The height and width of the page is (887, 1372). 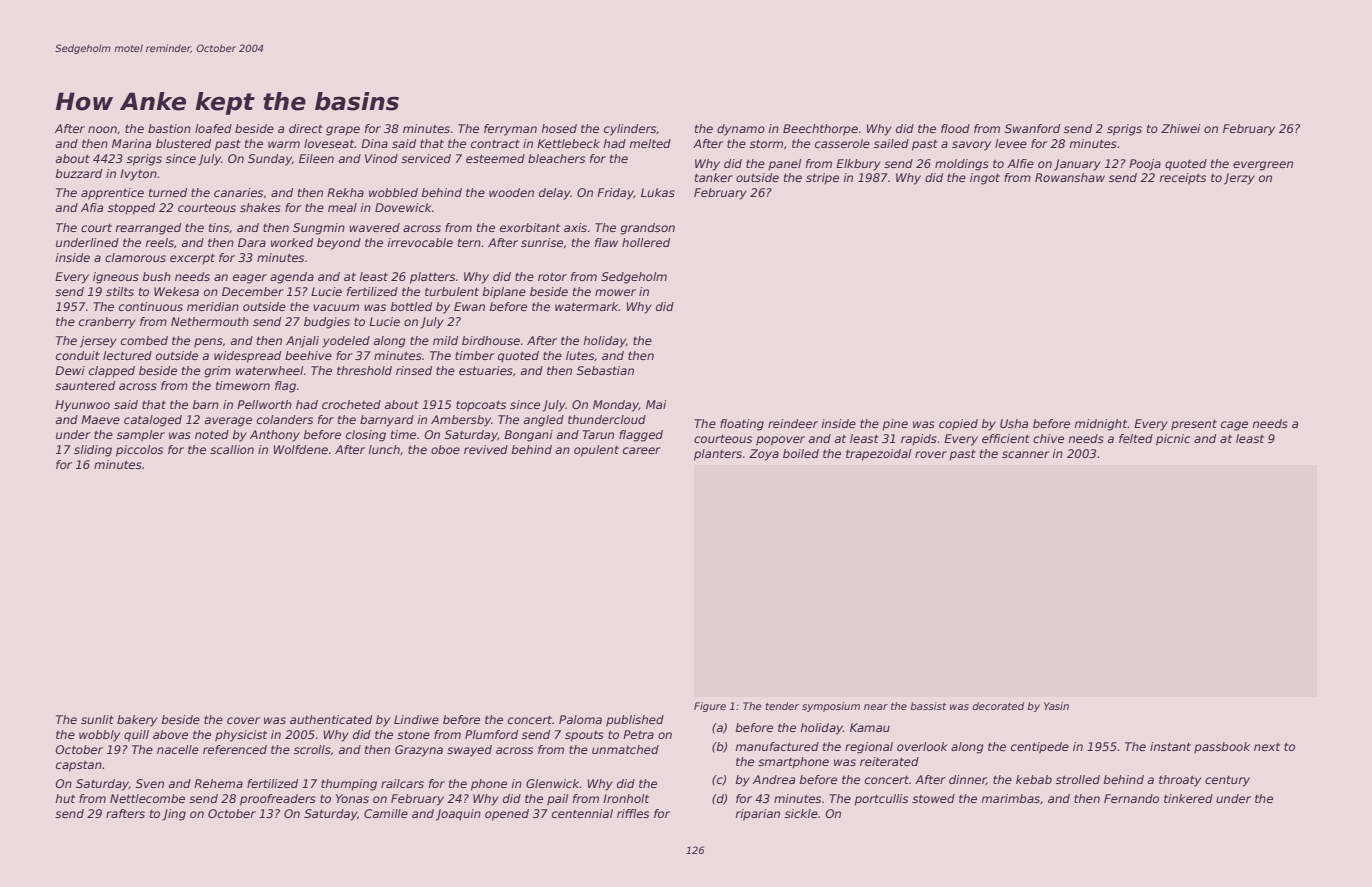 What do you see at coordinates (260, 207) in the page?
I see `shakes` at bounding box center [260, 207].
